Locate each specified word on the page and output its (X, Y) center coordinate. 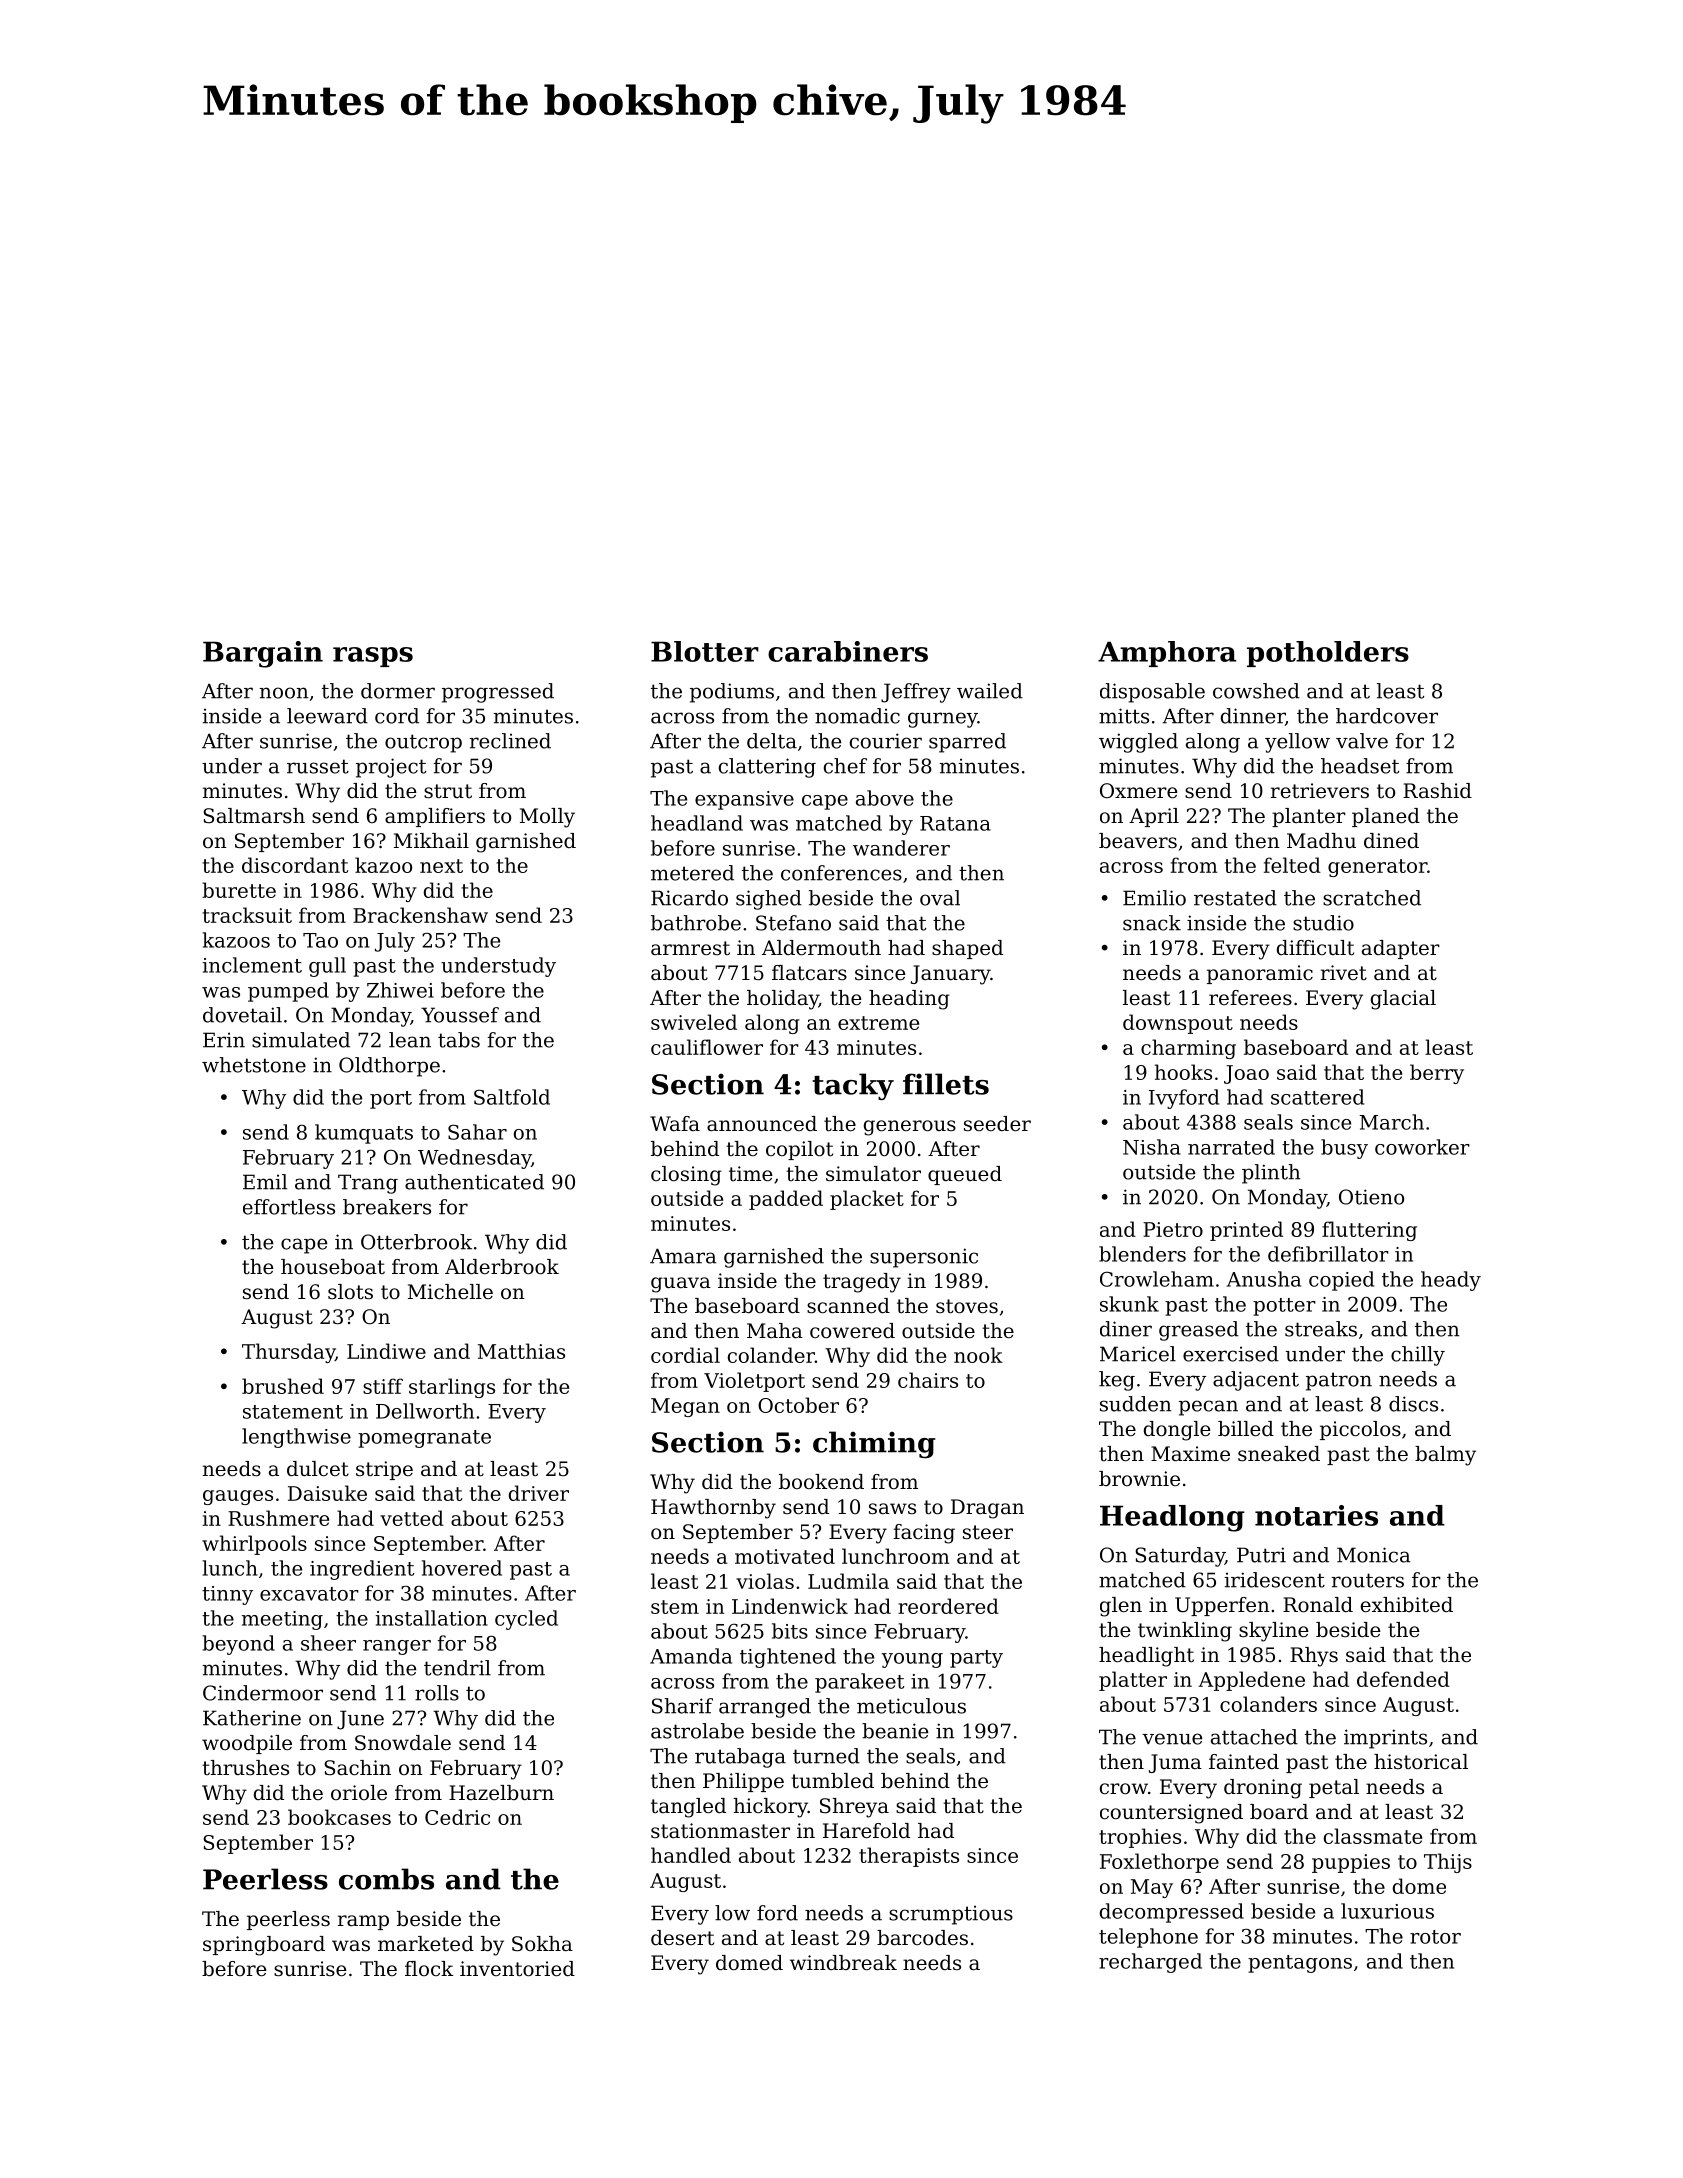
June (360, 1720)
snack (1152, 923)
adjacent (1256, 1381)
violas (765, 1581)
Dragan (987, 1509)
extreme (878, 1023)
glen (1121, 1607)
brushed (283, 1386)
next (441, 866)
